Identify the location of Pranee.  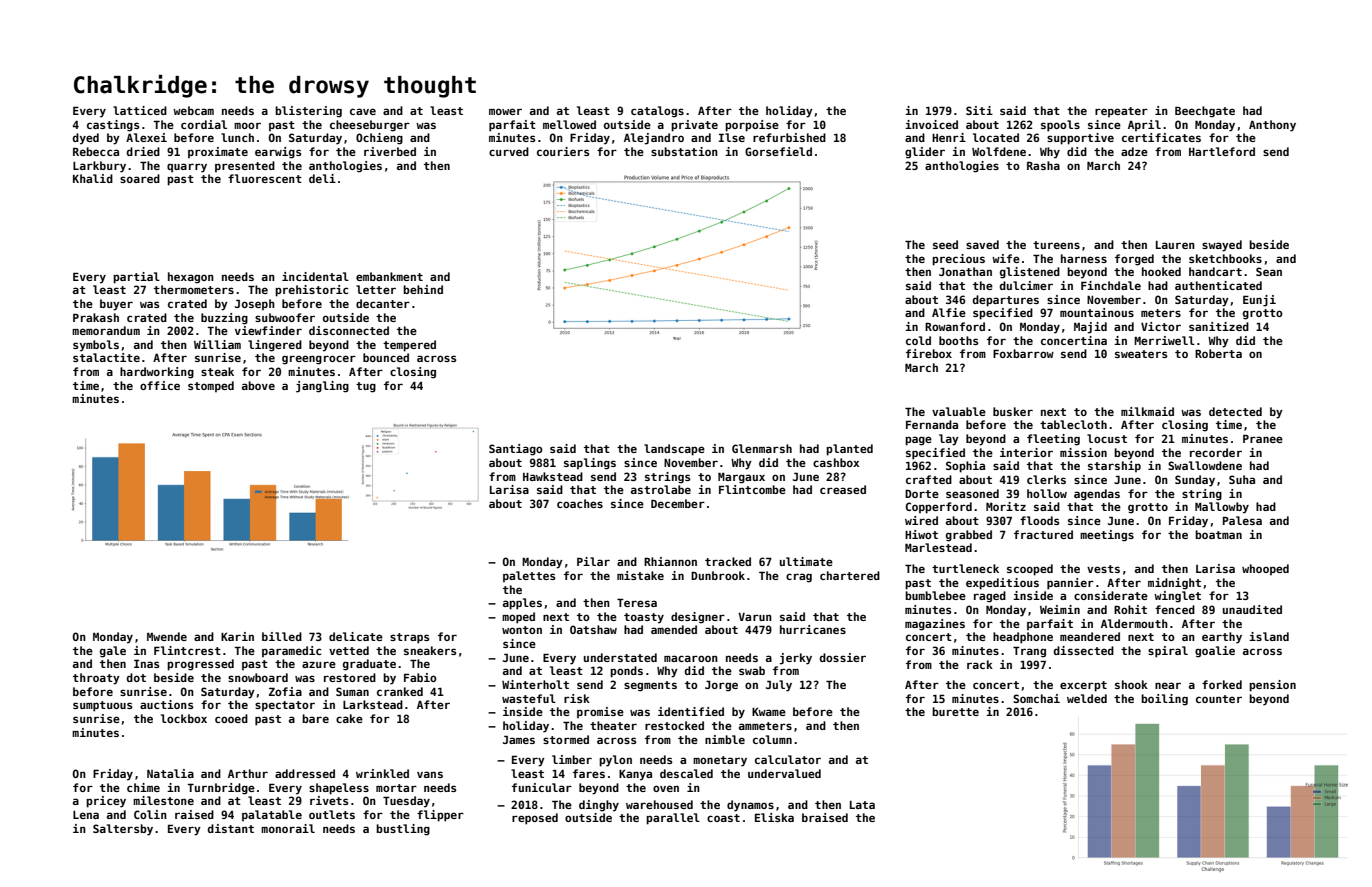
(1263, 439).
